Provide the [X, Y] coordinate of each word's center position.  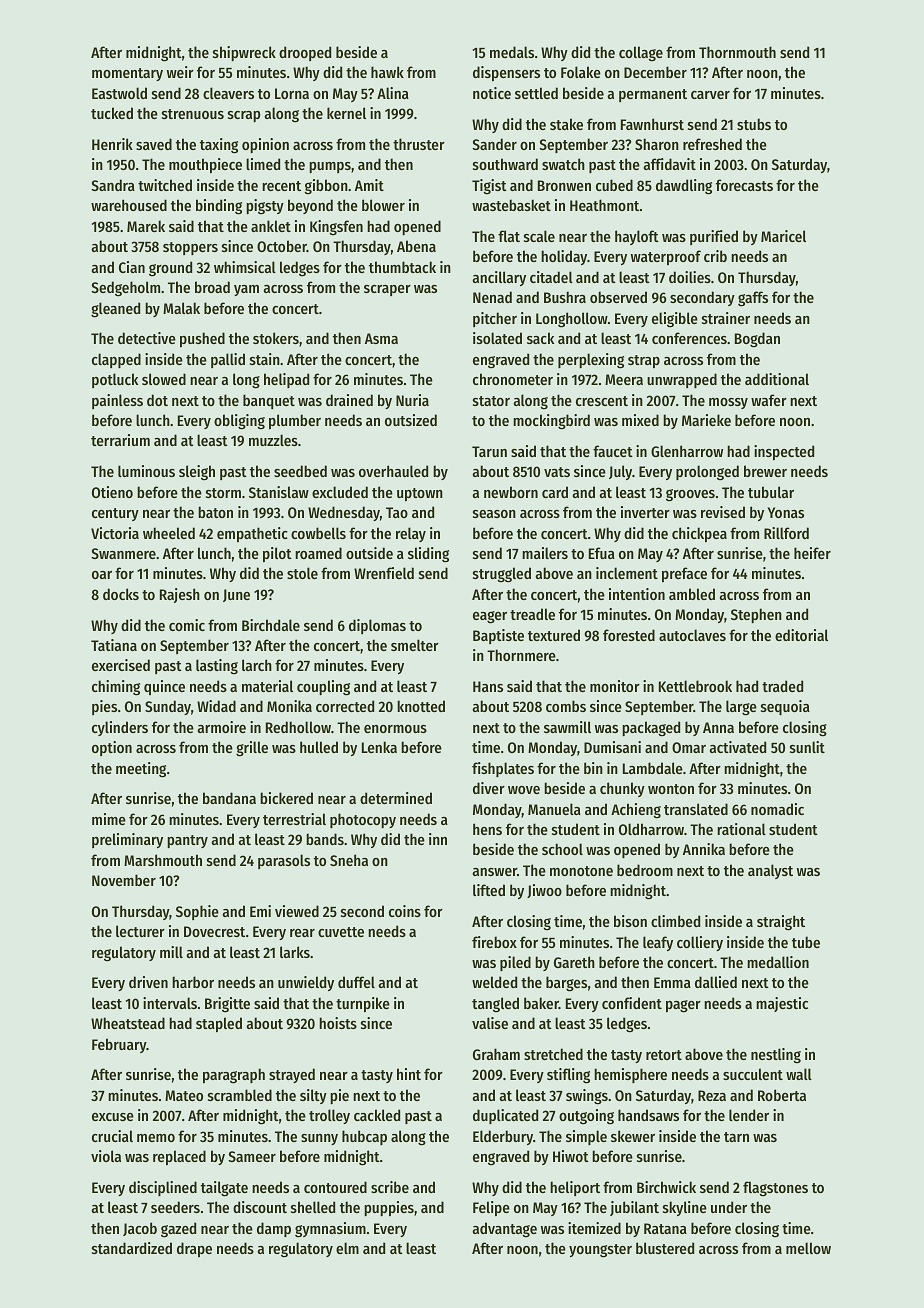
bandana [229, 798]
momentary [127, 74]
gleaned [115, 310]
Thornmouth [737, 52]
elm [347, 1248]
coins [405, 911]
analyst [770, 871]
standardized [132, 1248]
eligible [675, 320]
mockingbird [551, 422]
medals [512, 52]
